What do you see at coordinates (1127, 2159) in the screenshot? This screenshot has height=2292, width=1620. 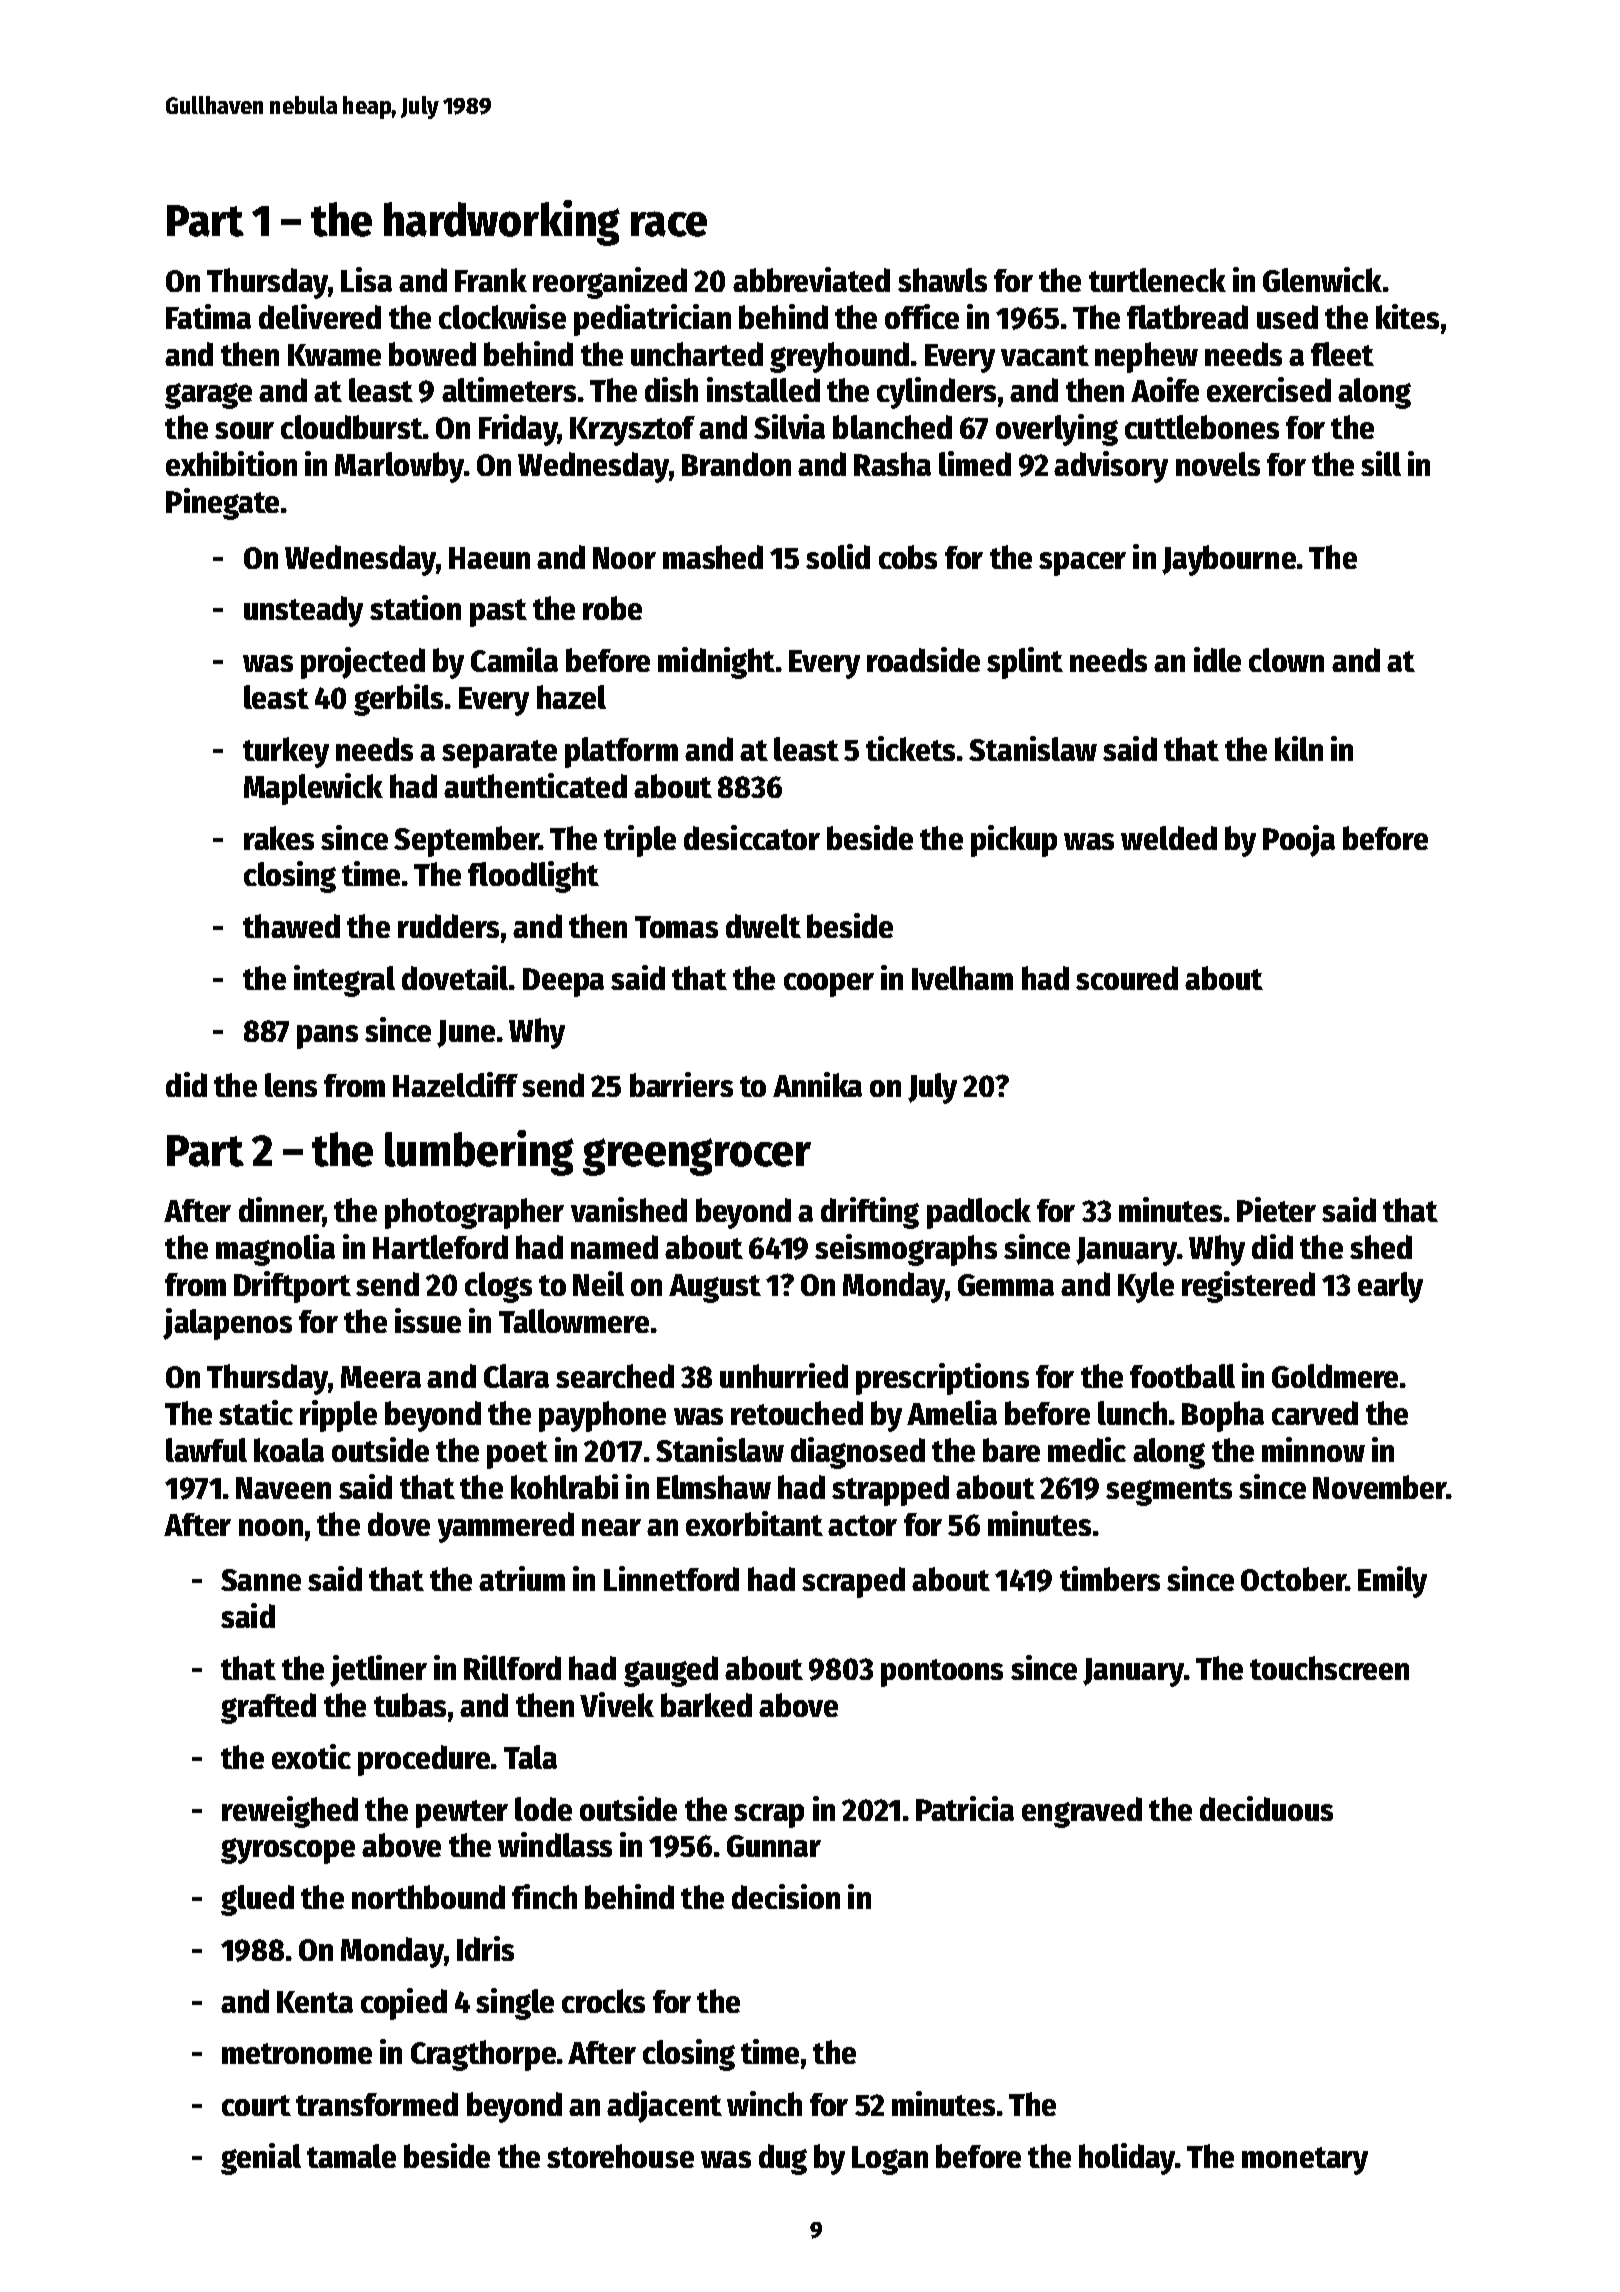 I see `holiday` at bounding box center [1127, 2159].
